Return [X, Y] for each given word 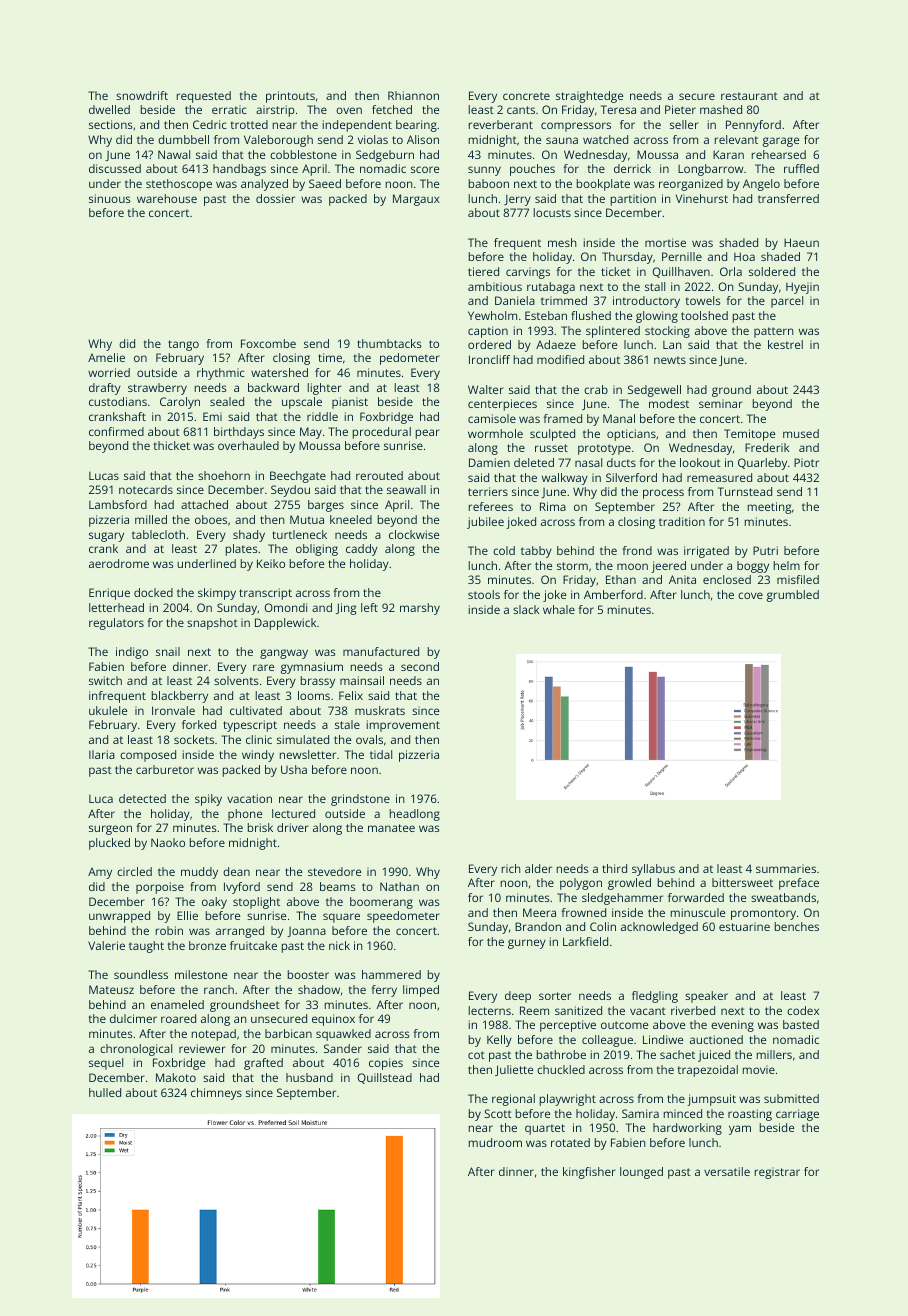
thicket [171, 445]
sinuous [110, 198]
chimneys [216, 1094]
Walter [486, 389]
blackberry [180, 697]
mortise [665, 242]
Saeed [325, 183]
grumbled [793, 596]
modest [669, 403]
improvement [403, 726]
